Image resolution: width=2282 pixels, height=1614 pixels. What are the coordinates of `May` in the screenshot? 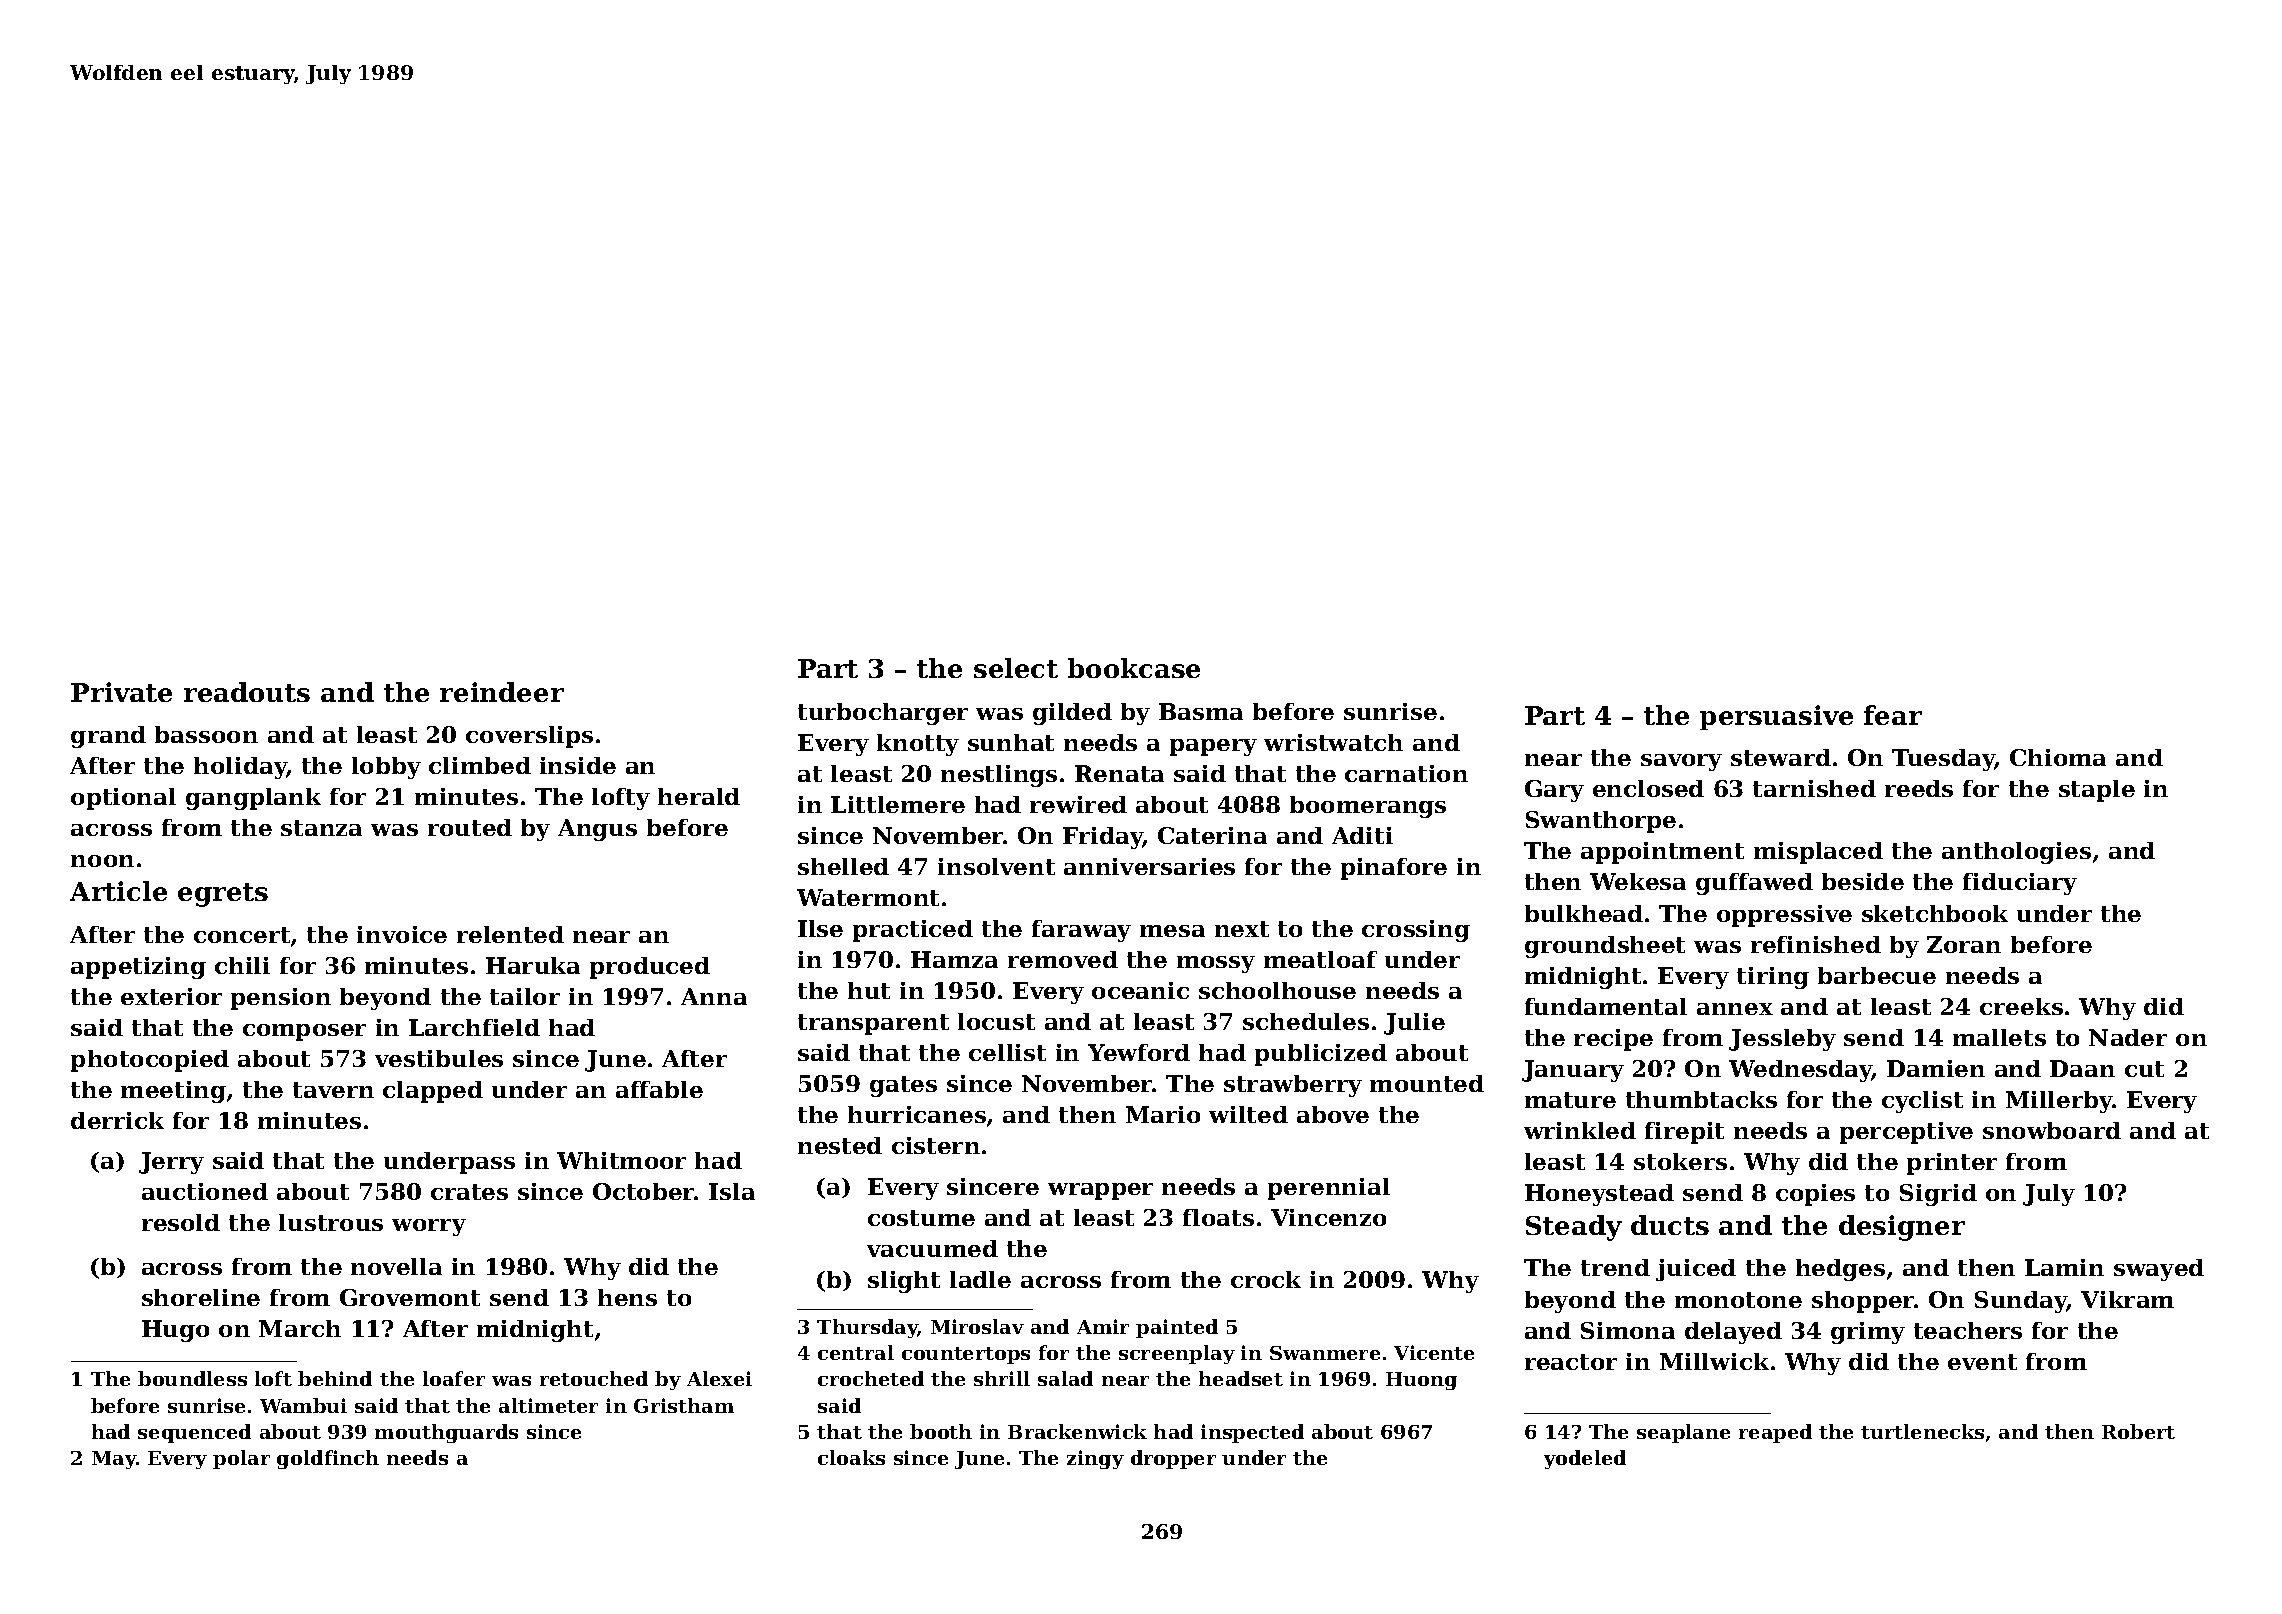 It's located at (114, 1460).
